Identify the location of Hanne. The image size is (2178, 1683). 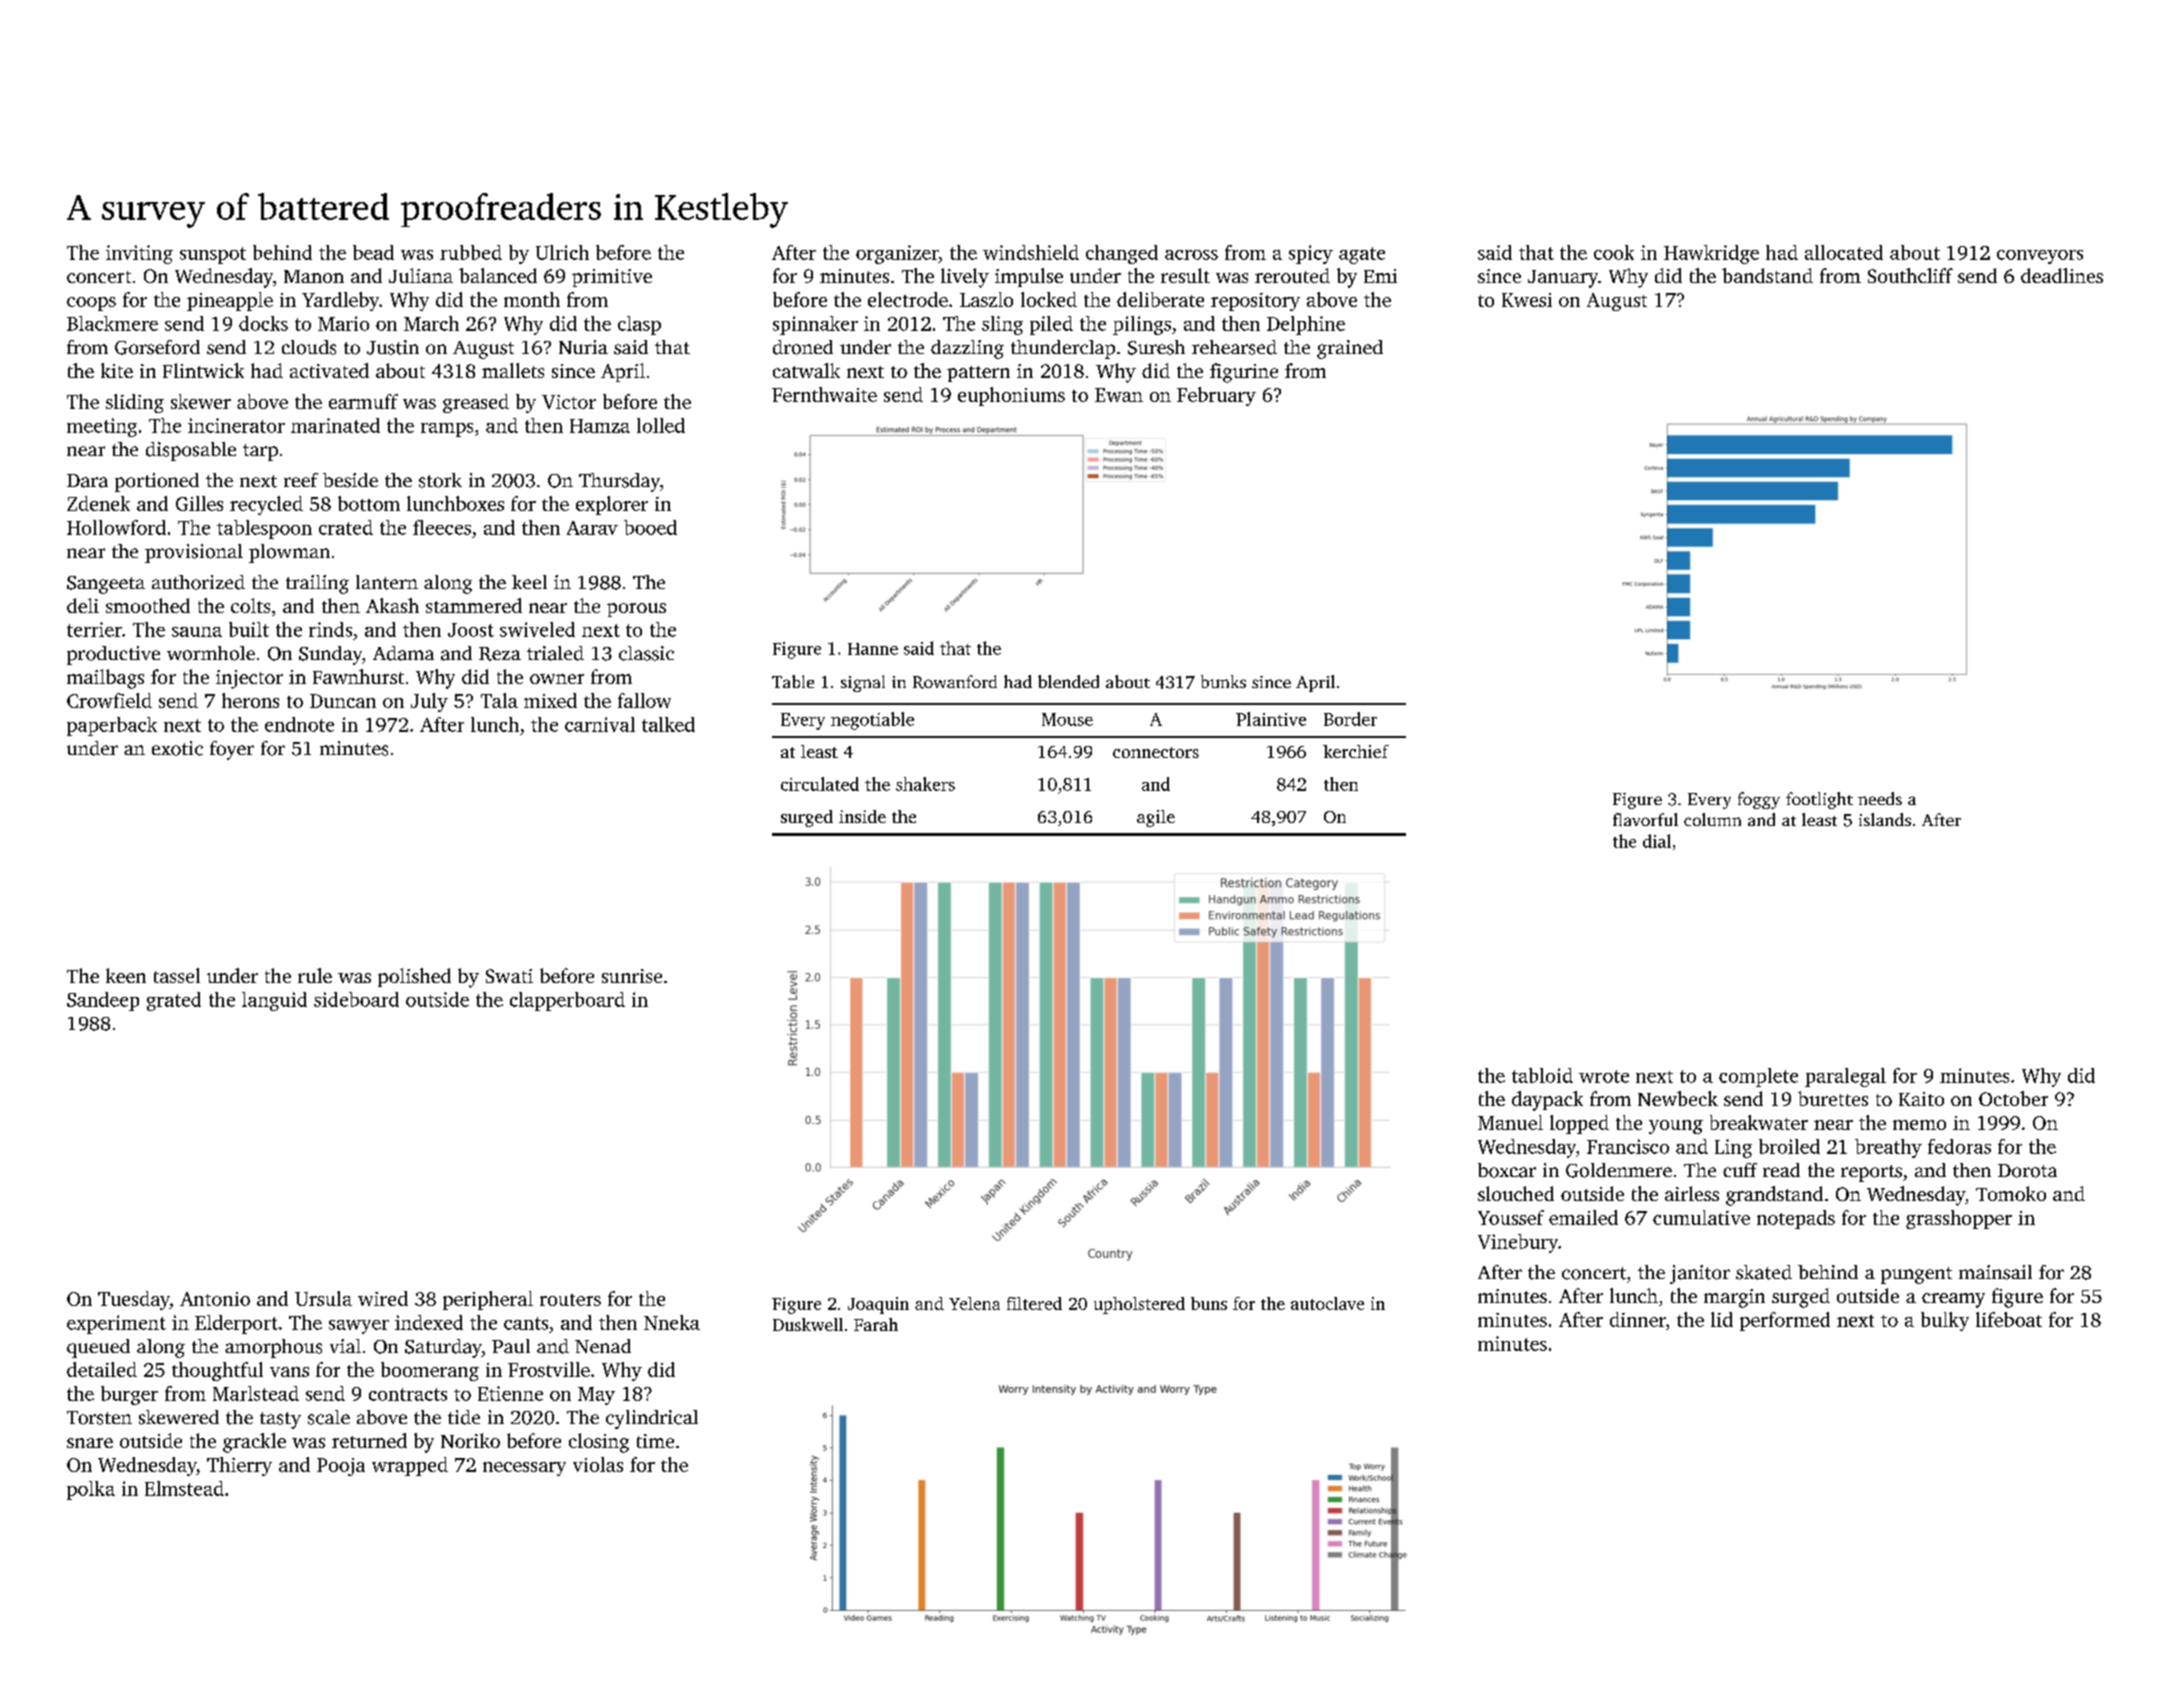
(873, 649).
